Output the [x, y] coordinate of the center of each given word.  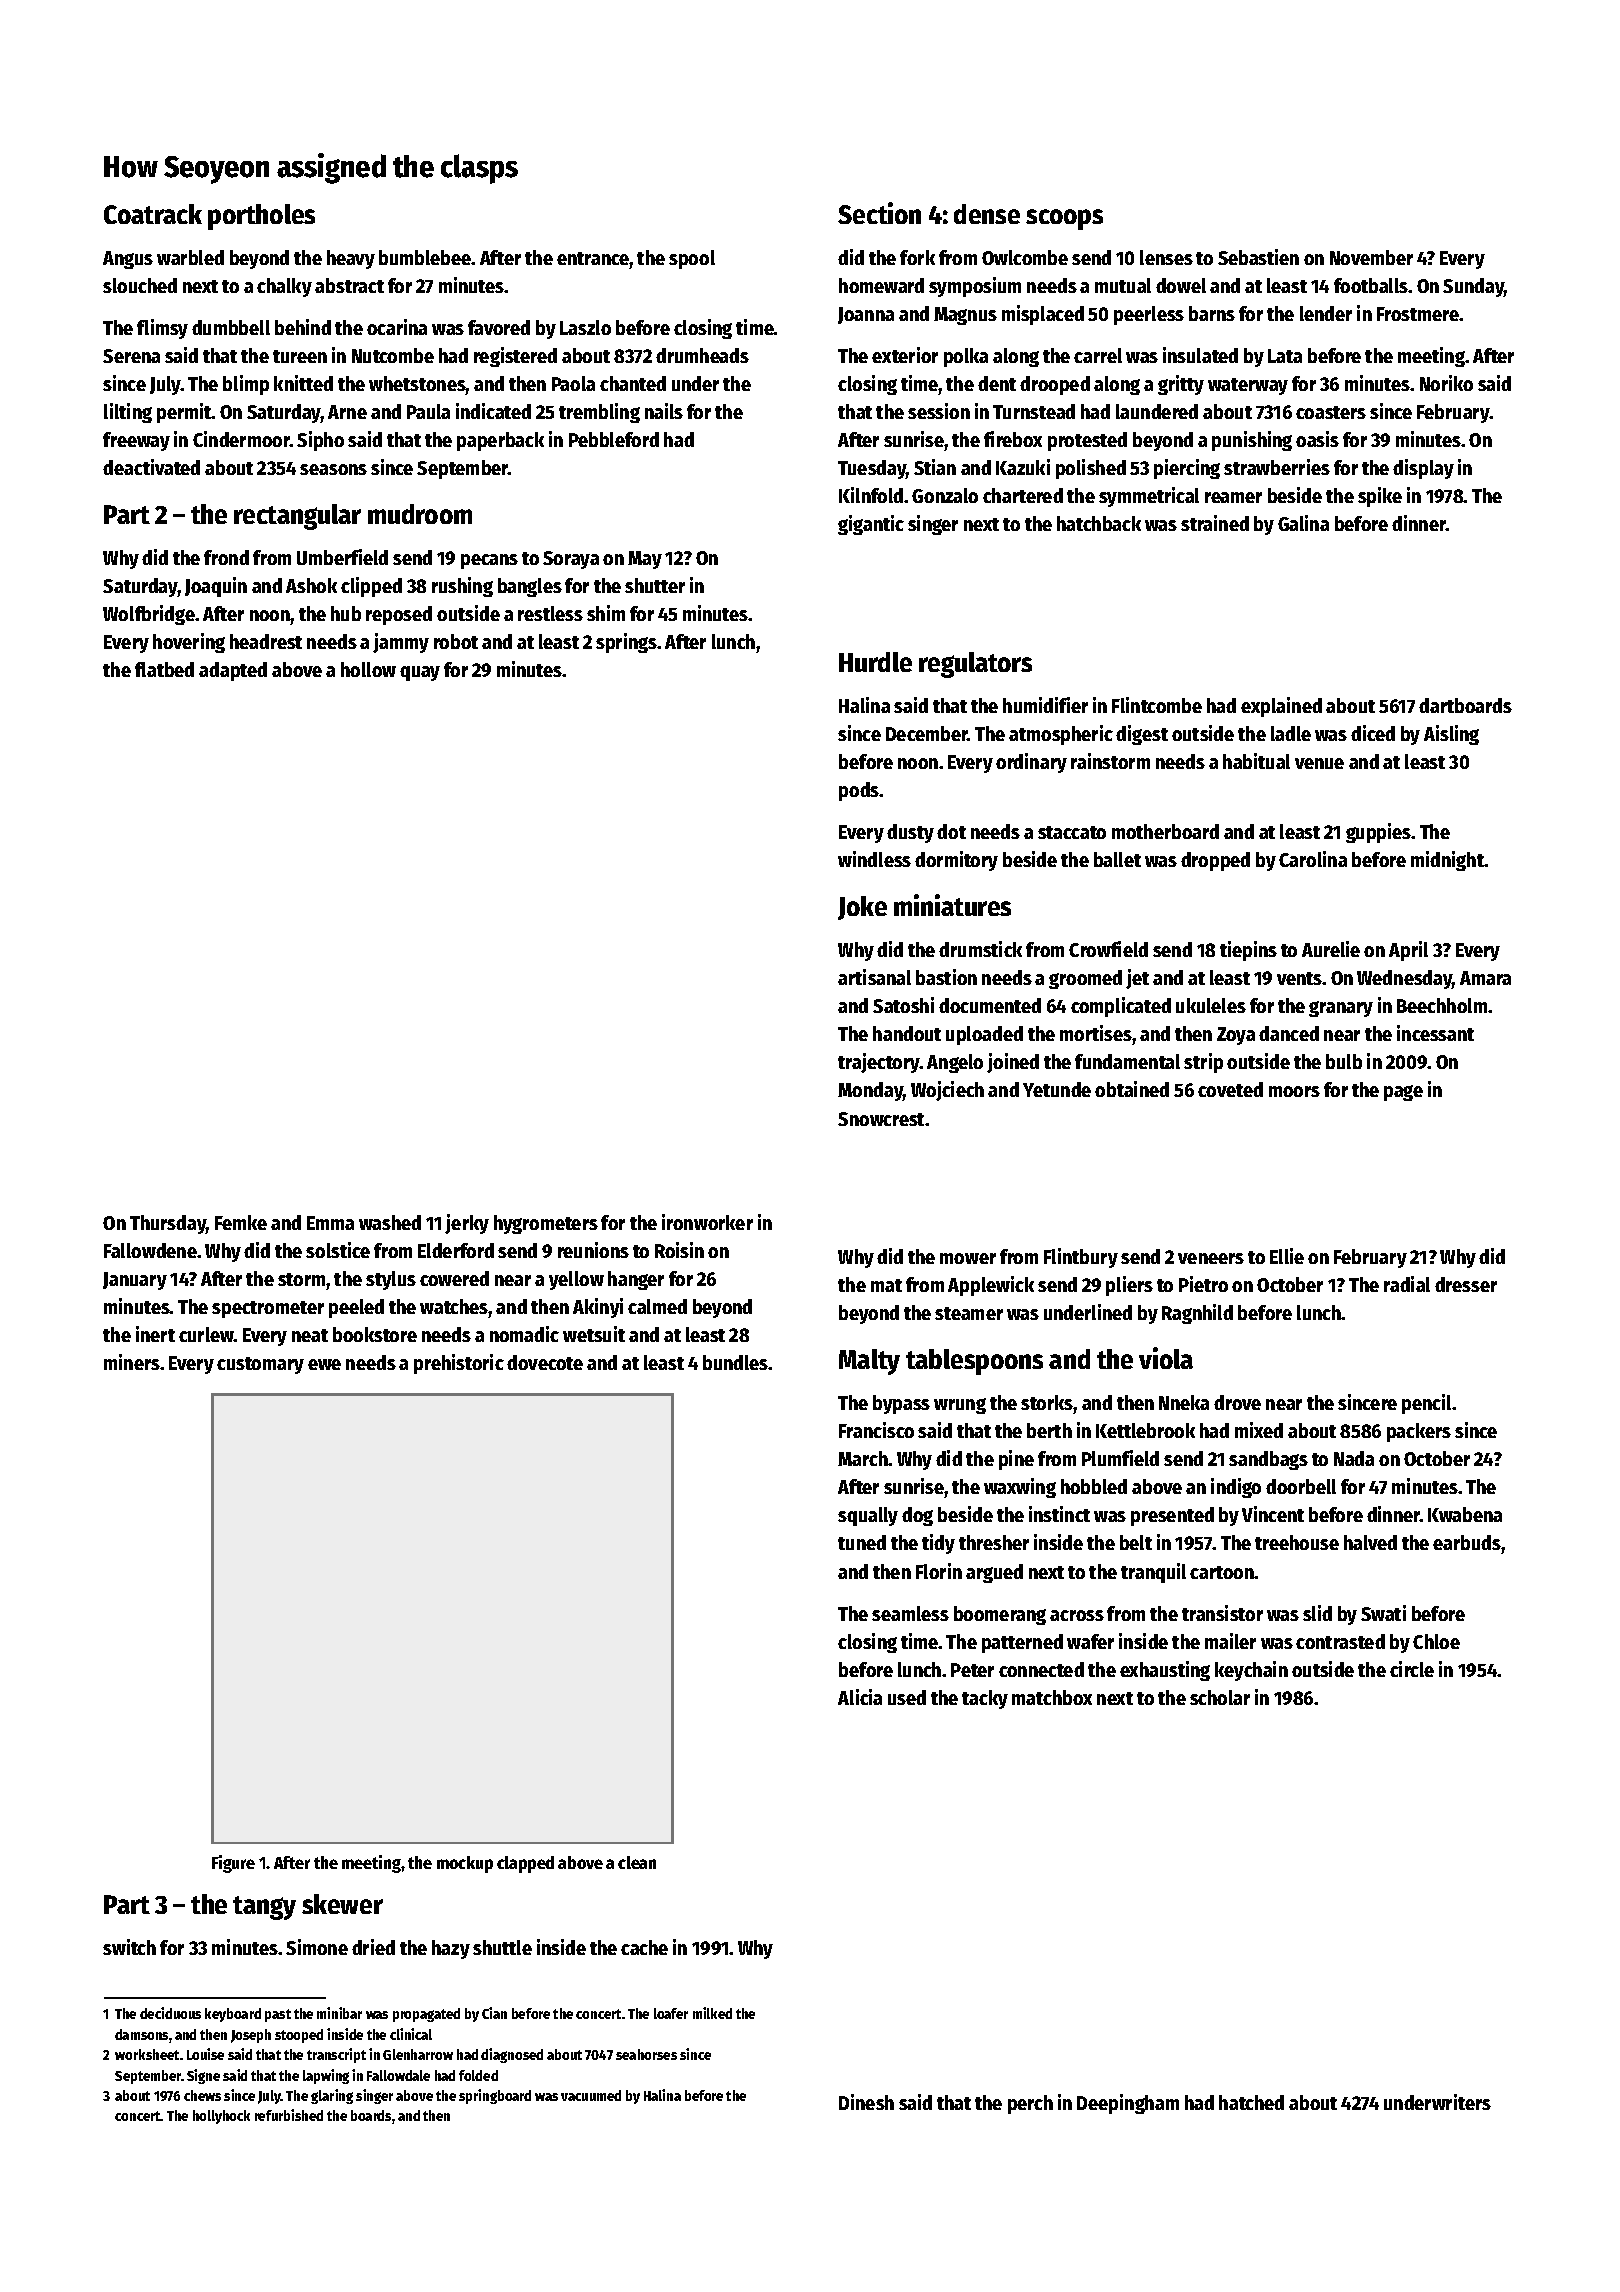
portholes [261, 217]
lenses [1166, 257]
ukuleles [1211, 1005]
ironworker [707, 1222]
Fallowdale [398, 2075]
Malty [869, 1362]
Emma [330, 1223]
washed [390, 1222]
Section [879, 213]
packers [1419, 1432]
